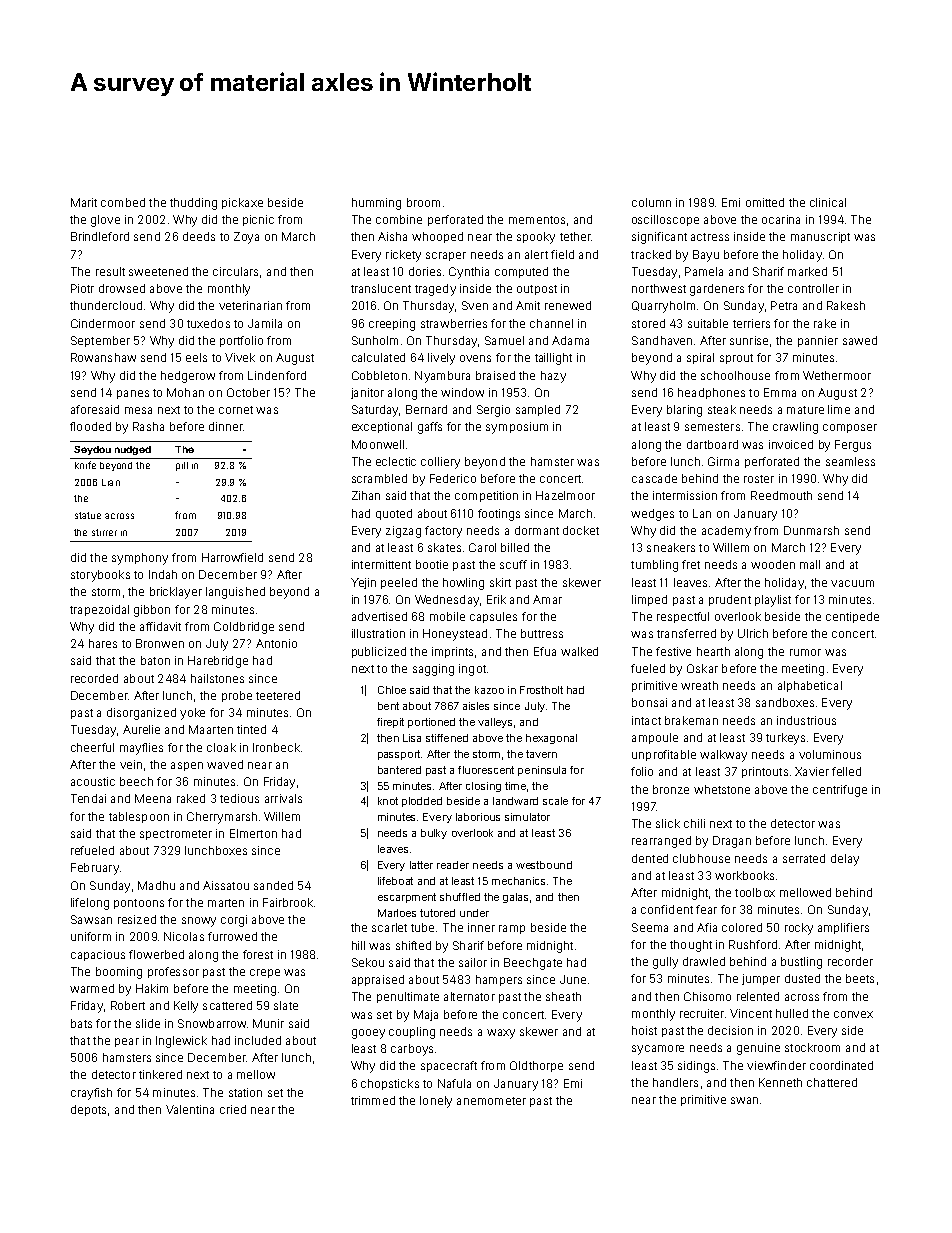  Describe the element at coordinates (246, 238) in the screenshot. I see `Zoya` at that location.
